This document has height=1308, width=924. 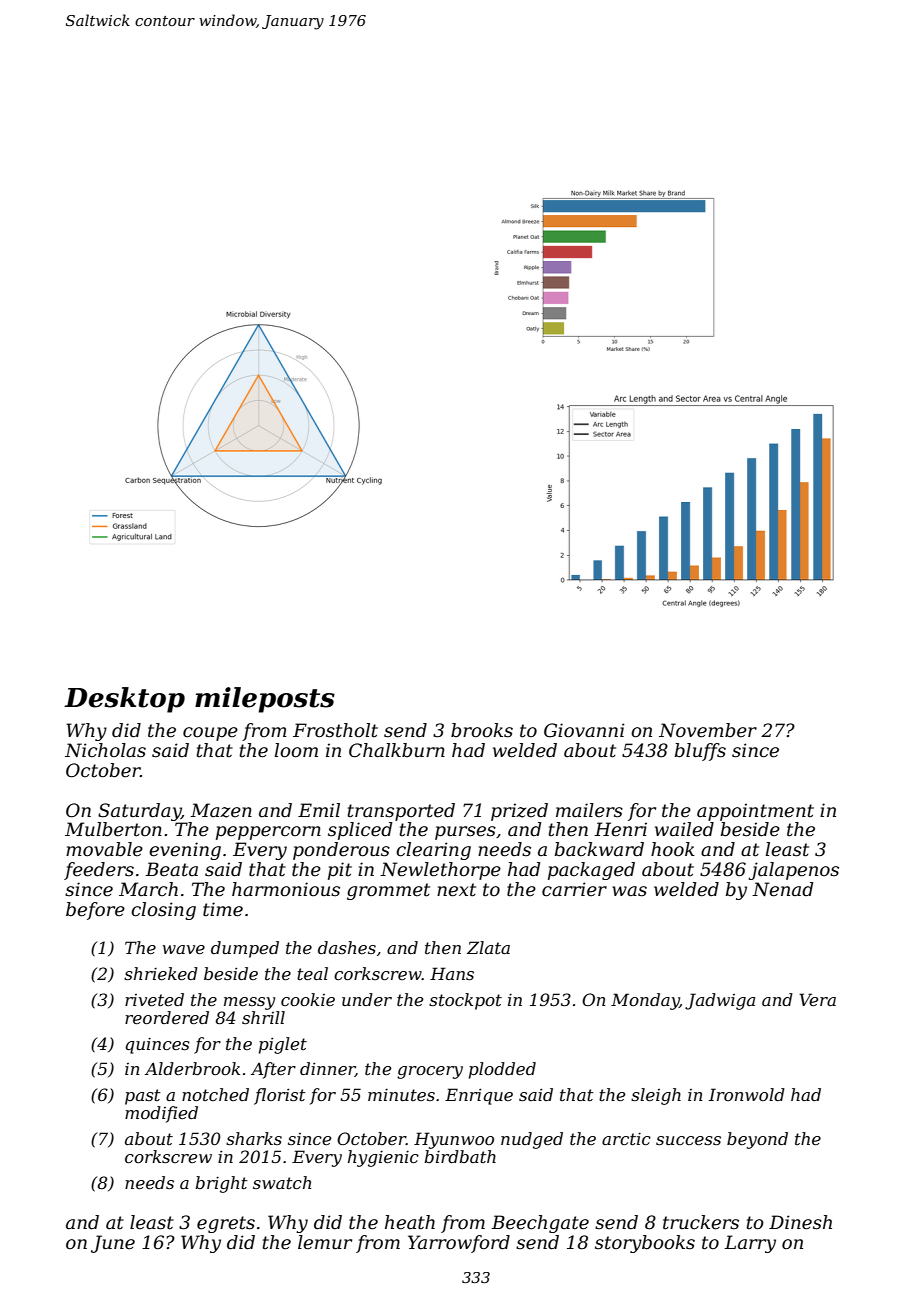 I want to click on brooks, so click(x=482, y=730).
